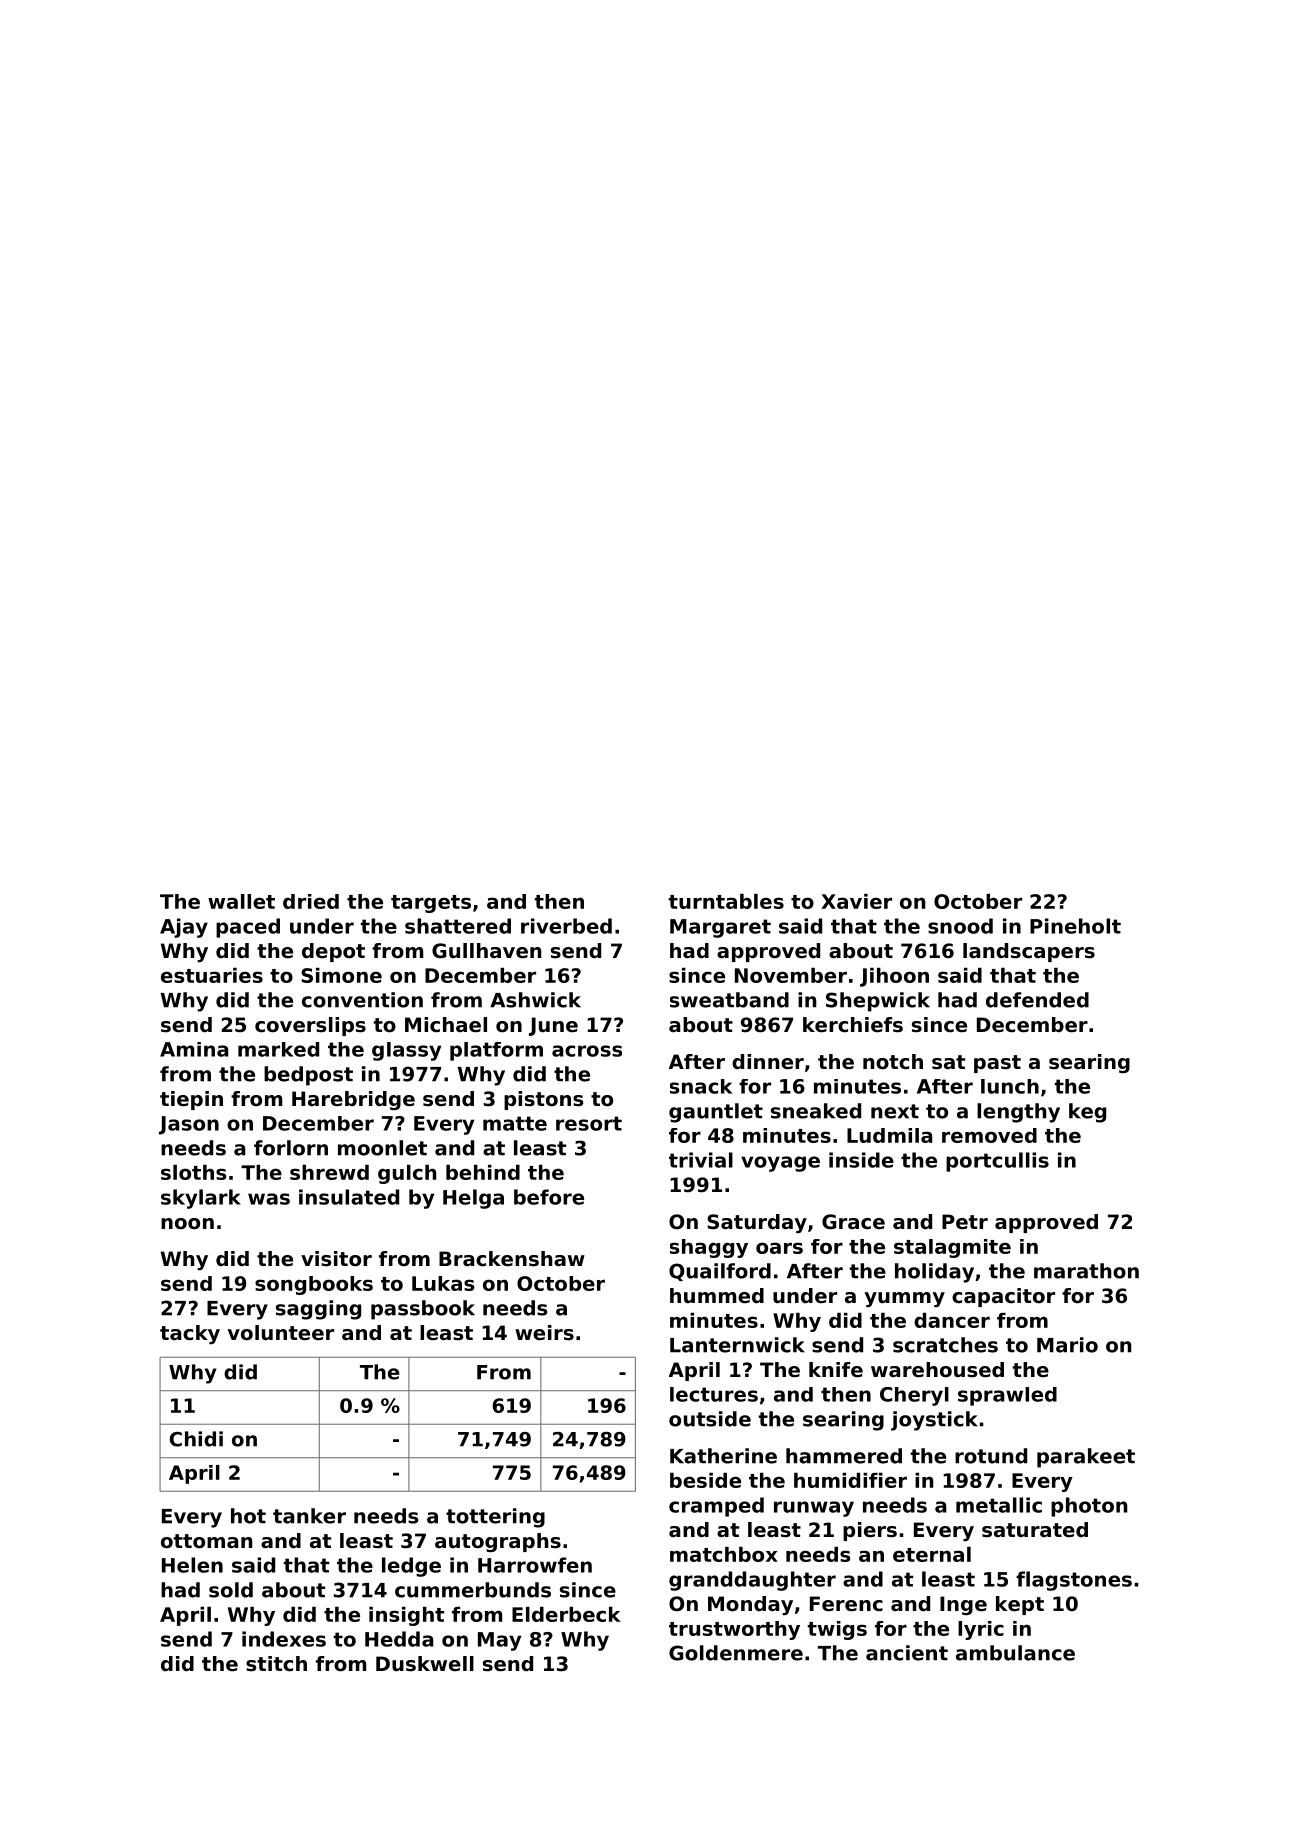 The width and height of the document is (1304, 1844). I want to click on Chidi, so click(196, 1439).
